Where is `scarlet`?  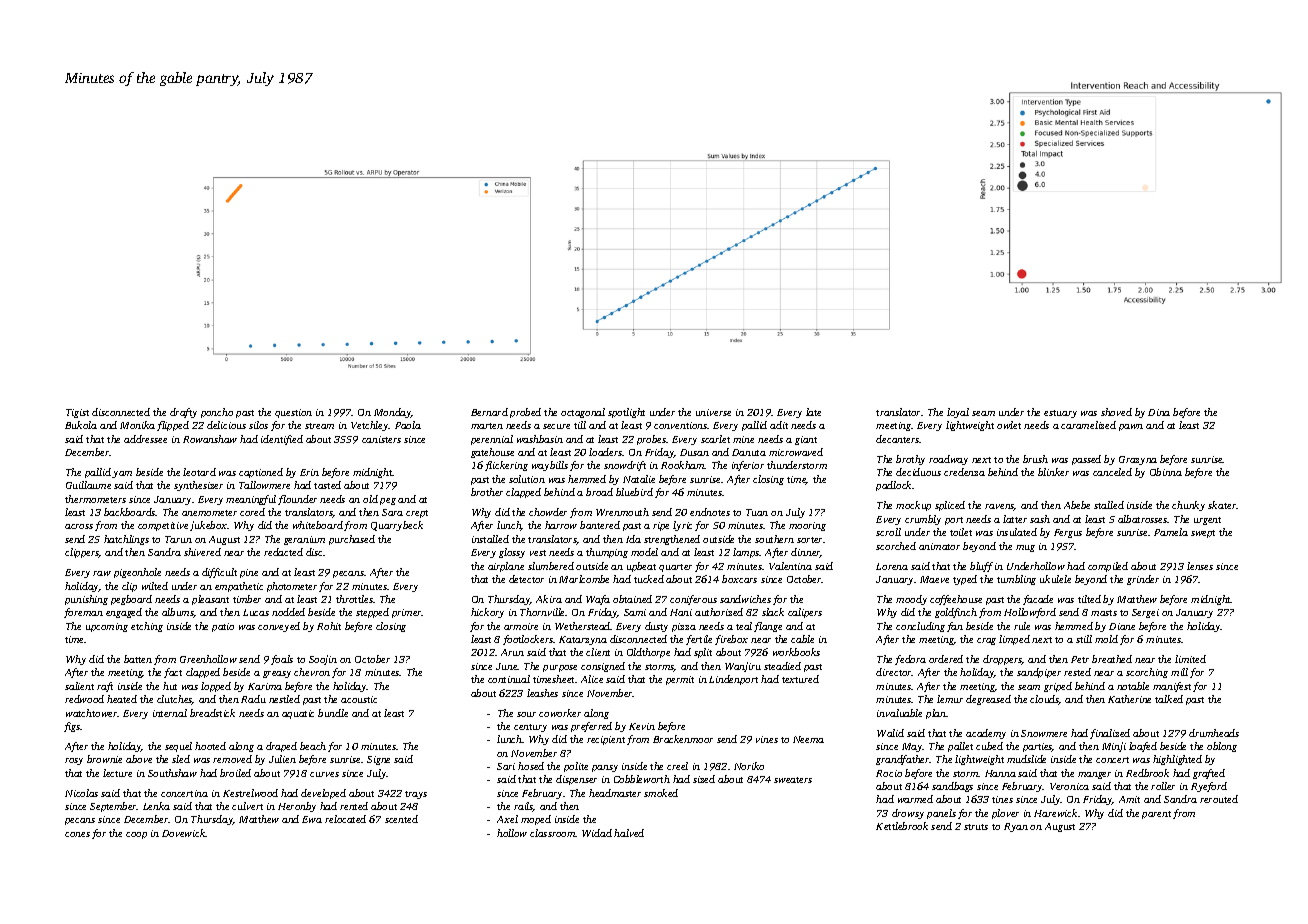 scarlet is located at coordinates (715, 439).
